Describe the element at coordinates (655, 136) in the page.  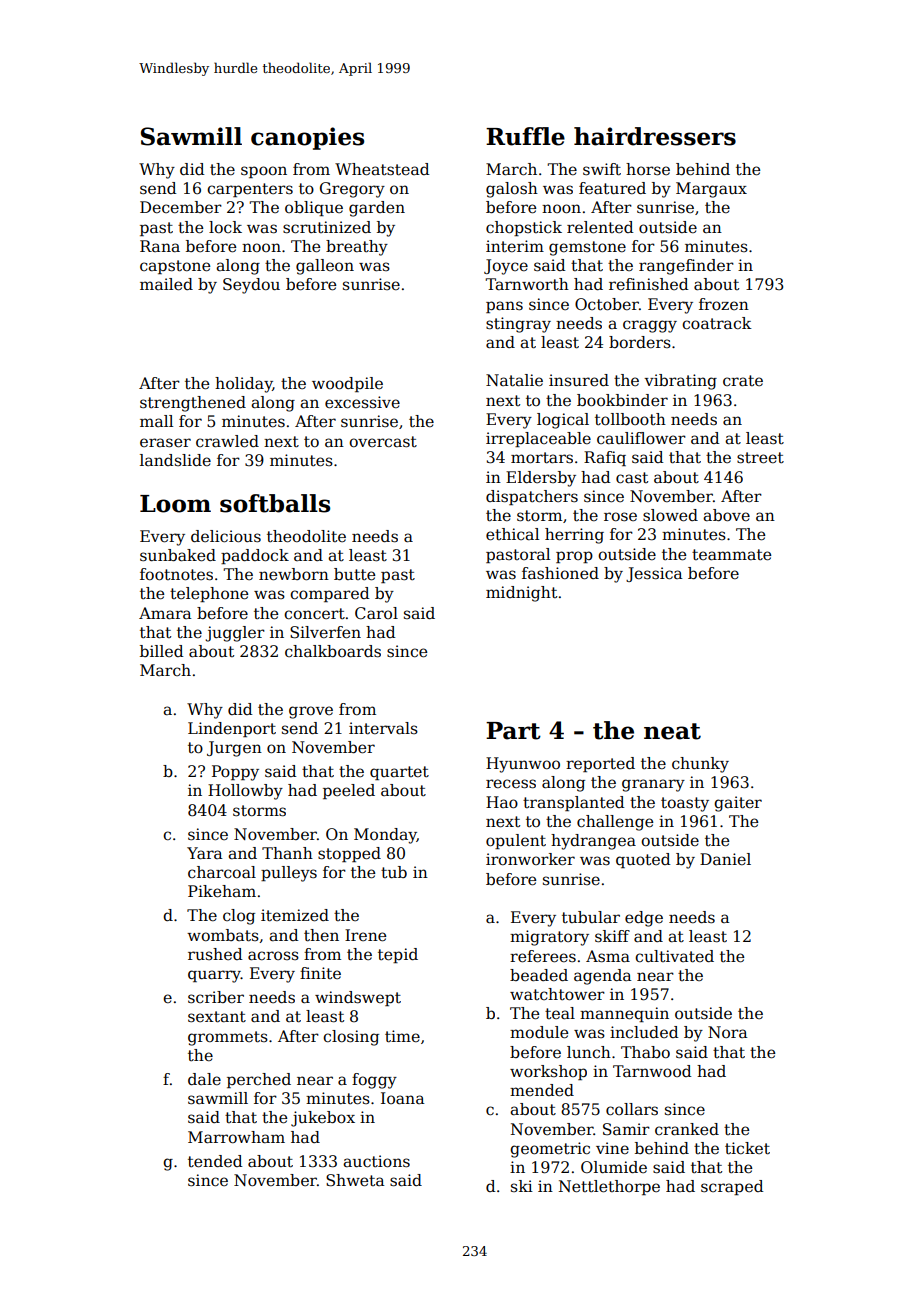
I see `hairdressers` at that location.
